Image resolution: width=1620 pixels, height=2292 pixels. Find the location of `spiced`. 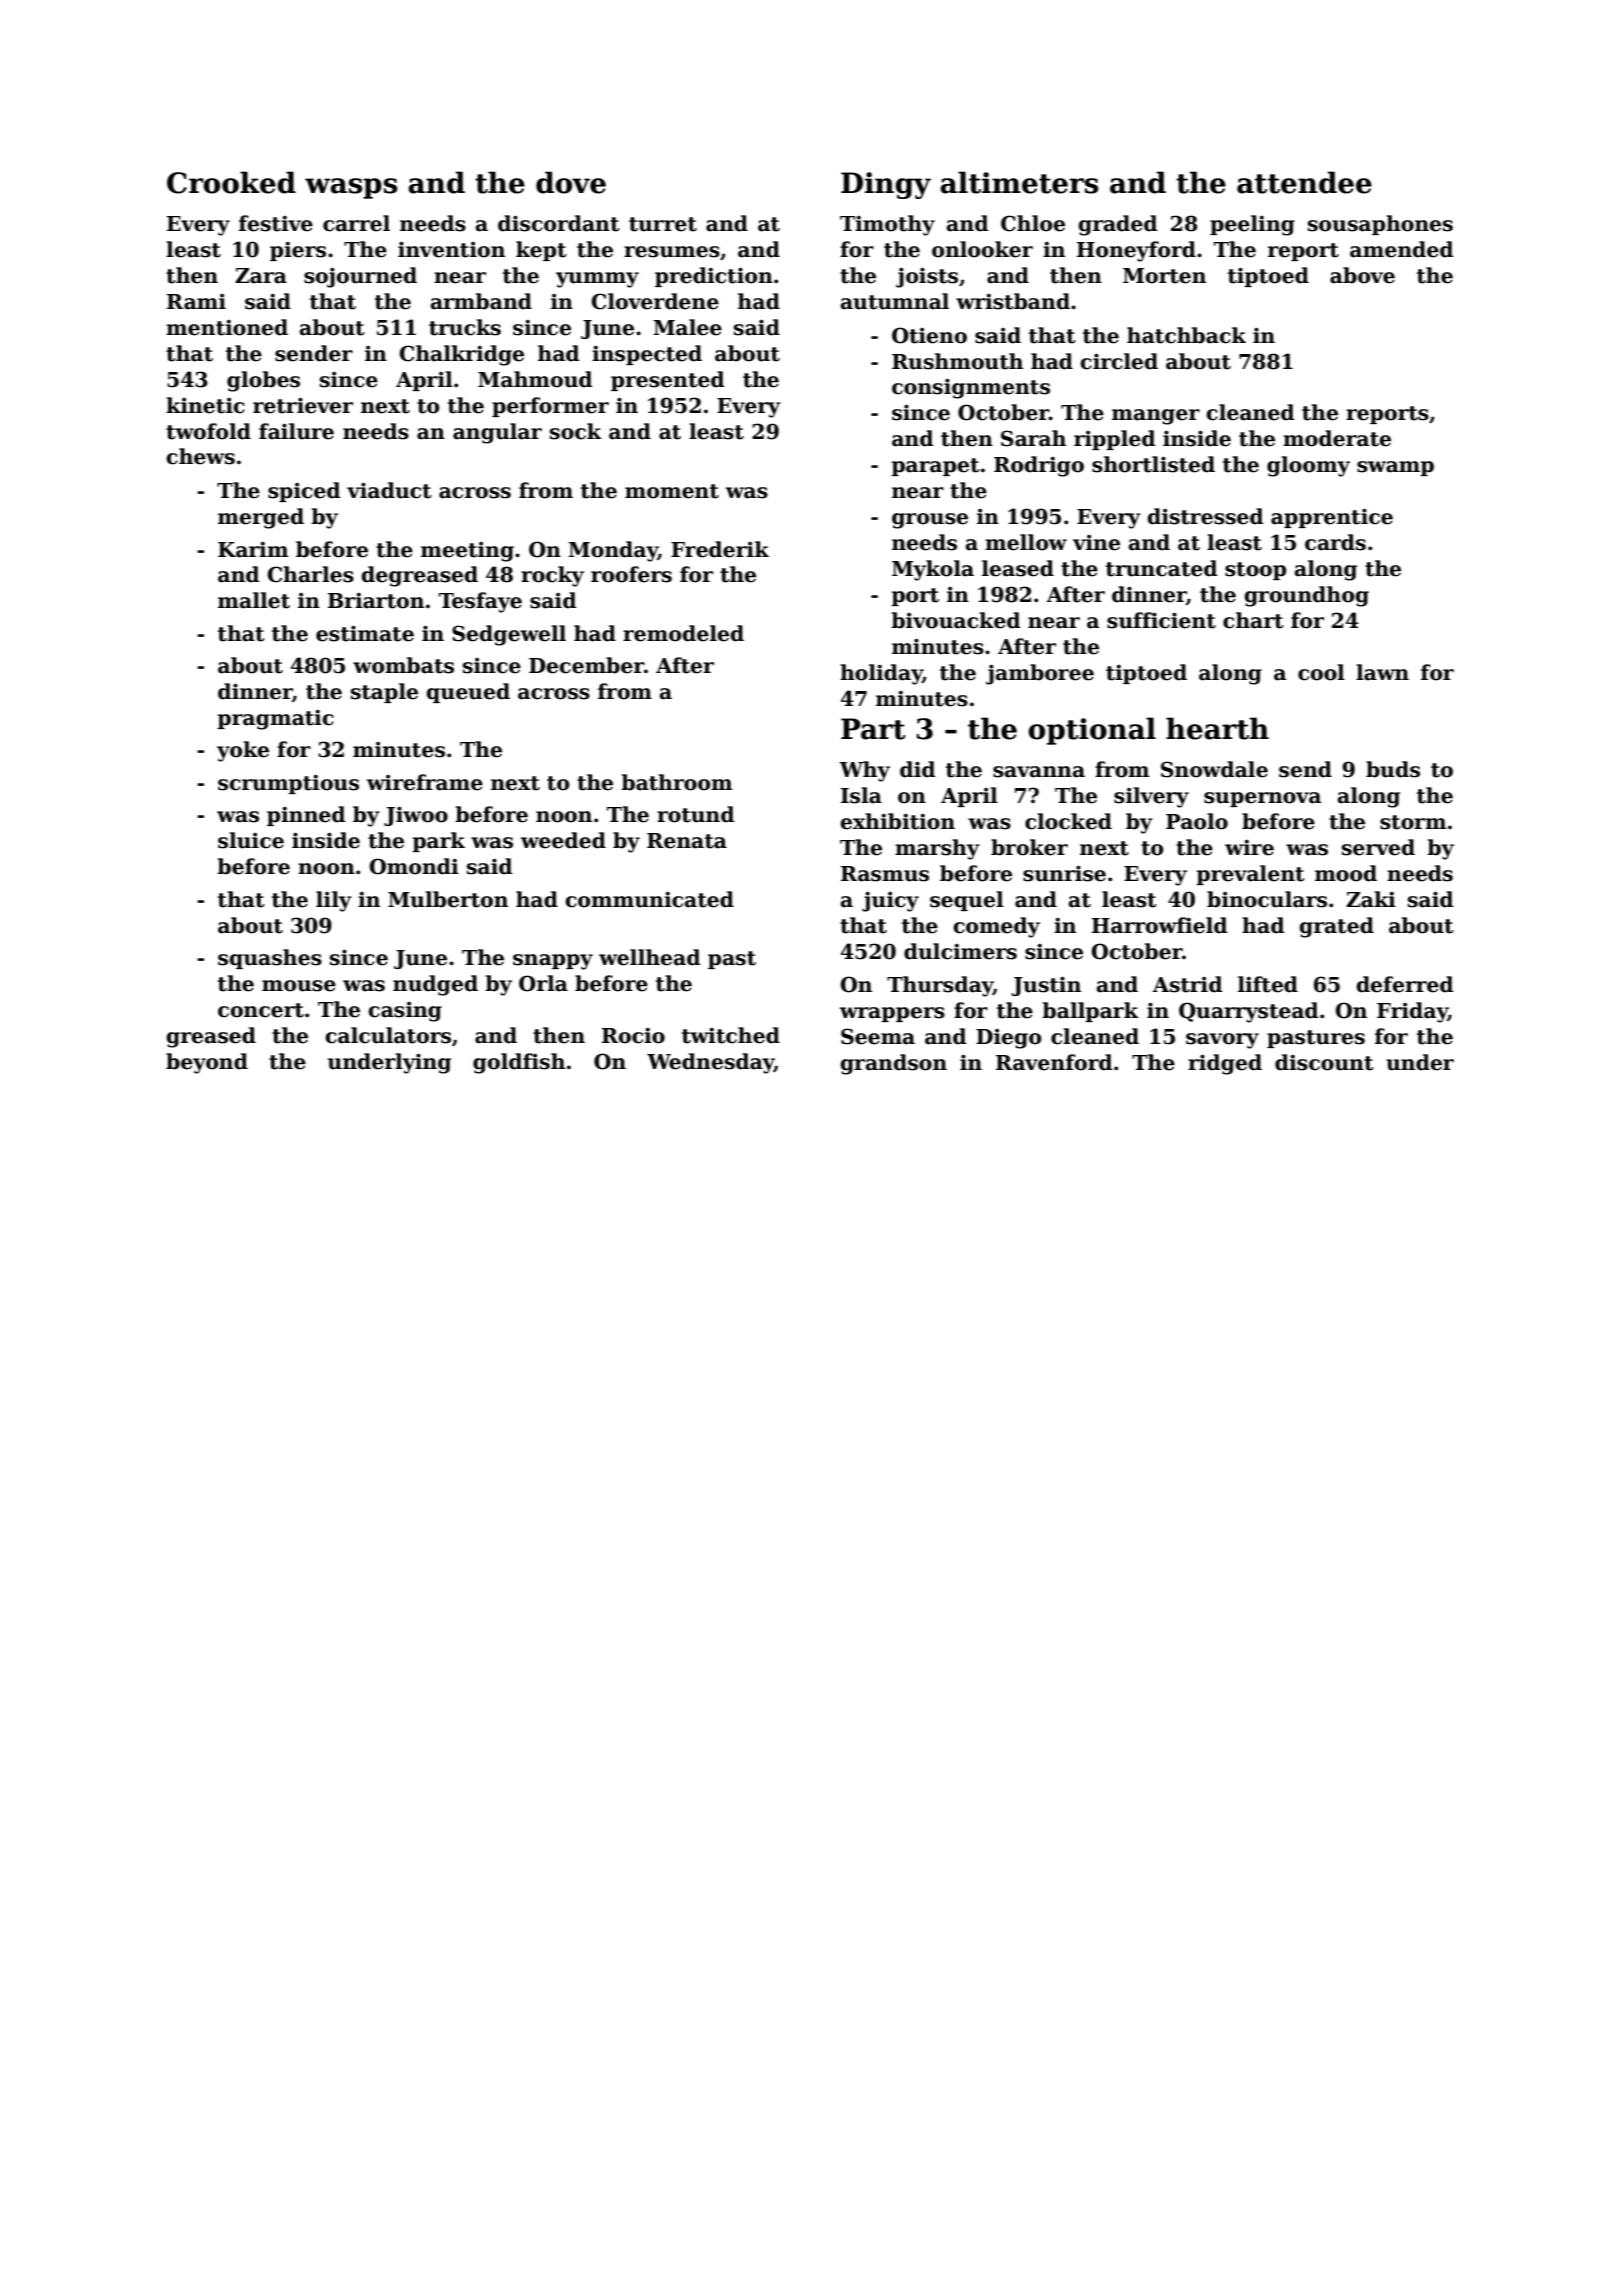

spiced is located at coordinates (304, 492).
